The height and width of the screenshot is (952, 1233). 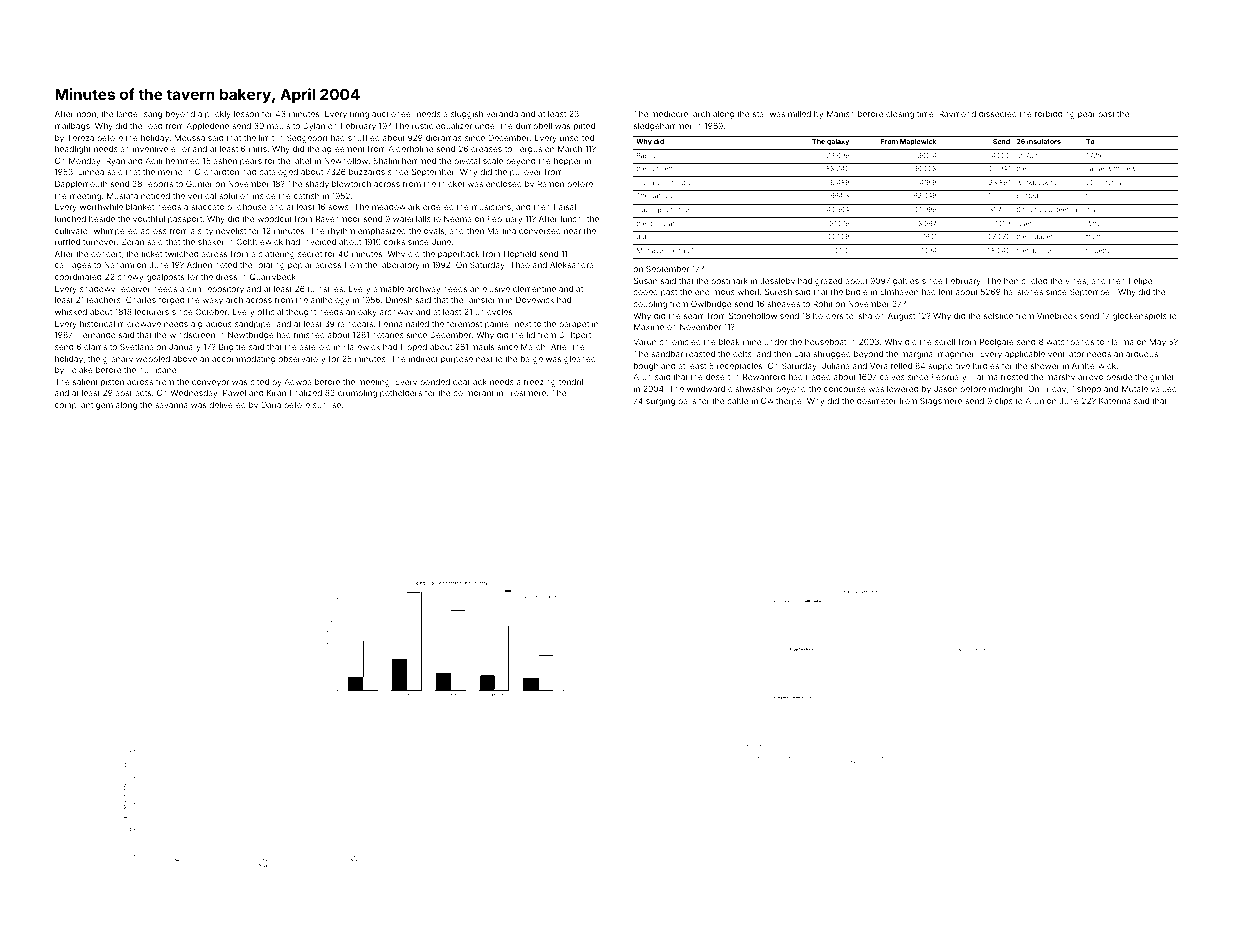 What do you see at coordinates (998, 114) in the screenshot?
I see `dissected` at bounding box center [998, 114].
